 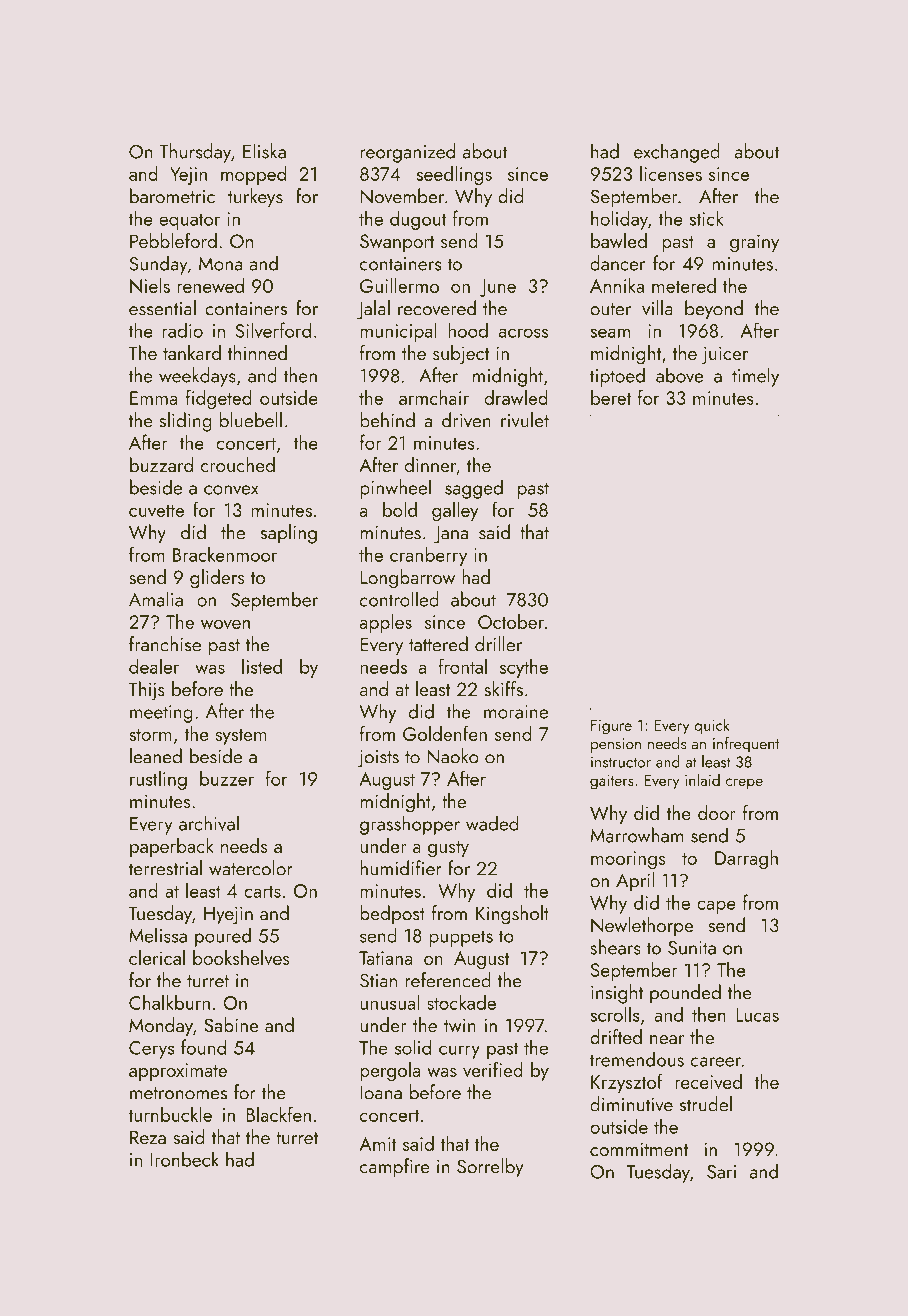 I want to click on woven, so click(x=225, y=624).
